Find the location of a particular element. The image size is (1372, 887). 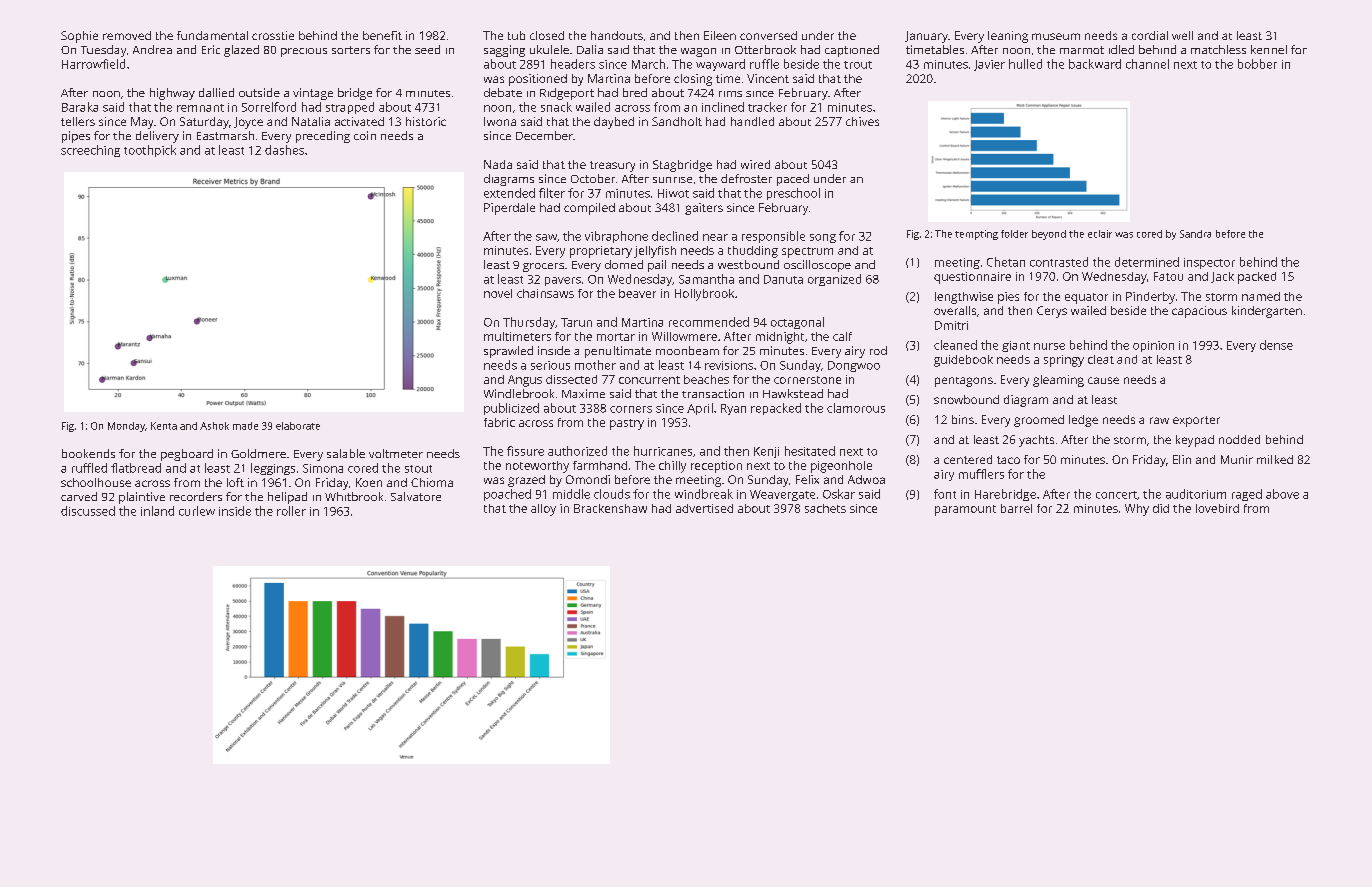

elaborate is located at coordinates (298, 426).
